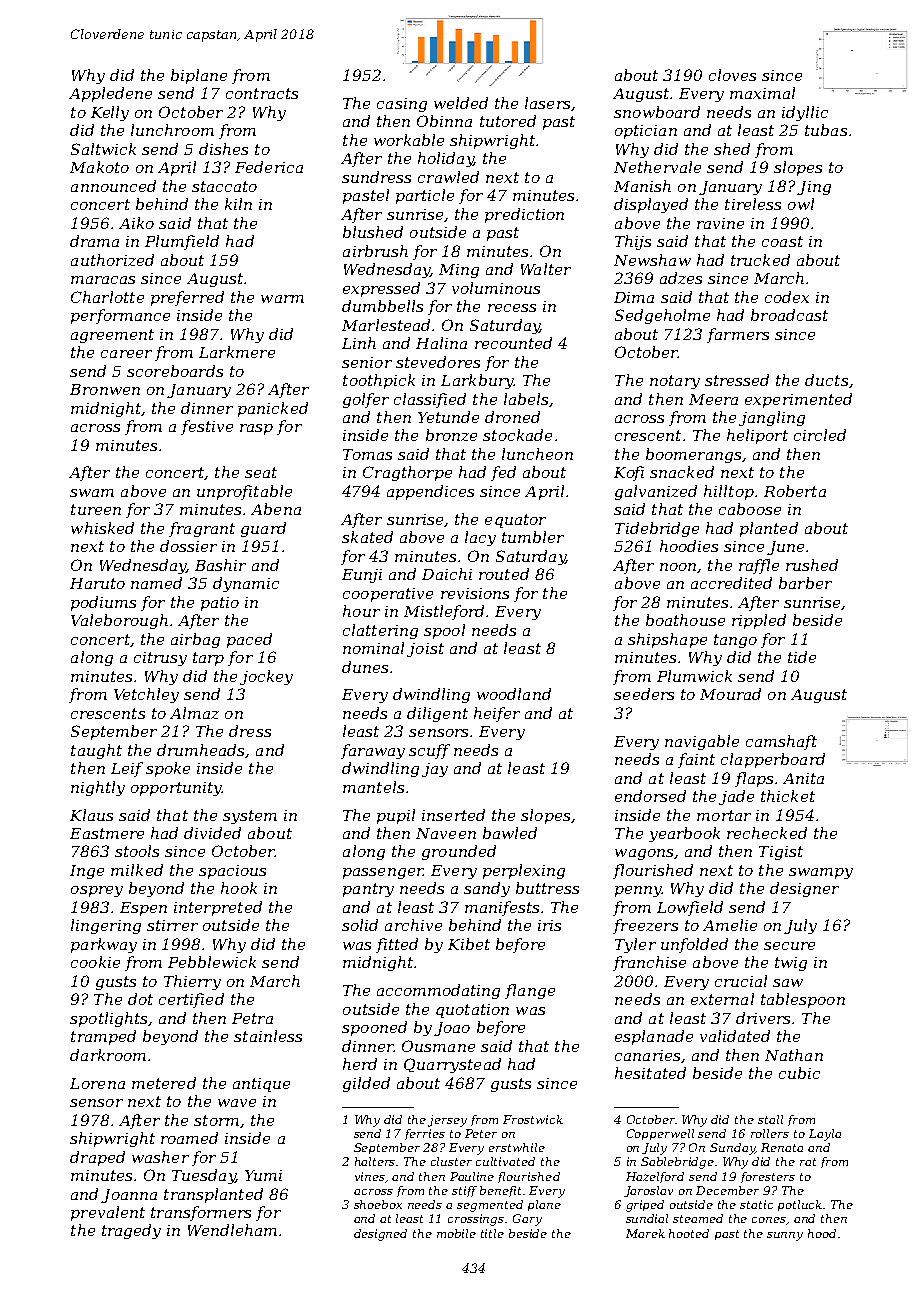 This page has width=924, height=1308. Describe the element at coordinates (785, 1236) in the page. I see `sunny` at that location.
